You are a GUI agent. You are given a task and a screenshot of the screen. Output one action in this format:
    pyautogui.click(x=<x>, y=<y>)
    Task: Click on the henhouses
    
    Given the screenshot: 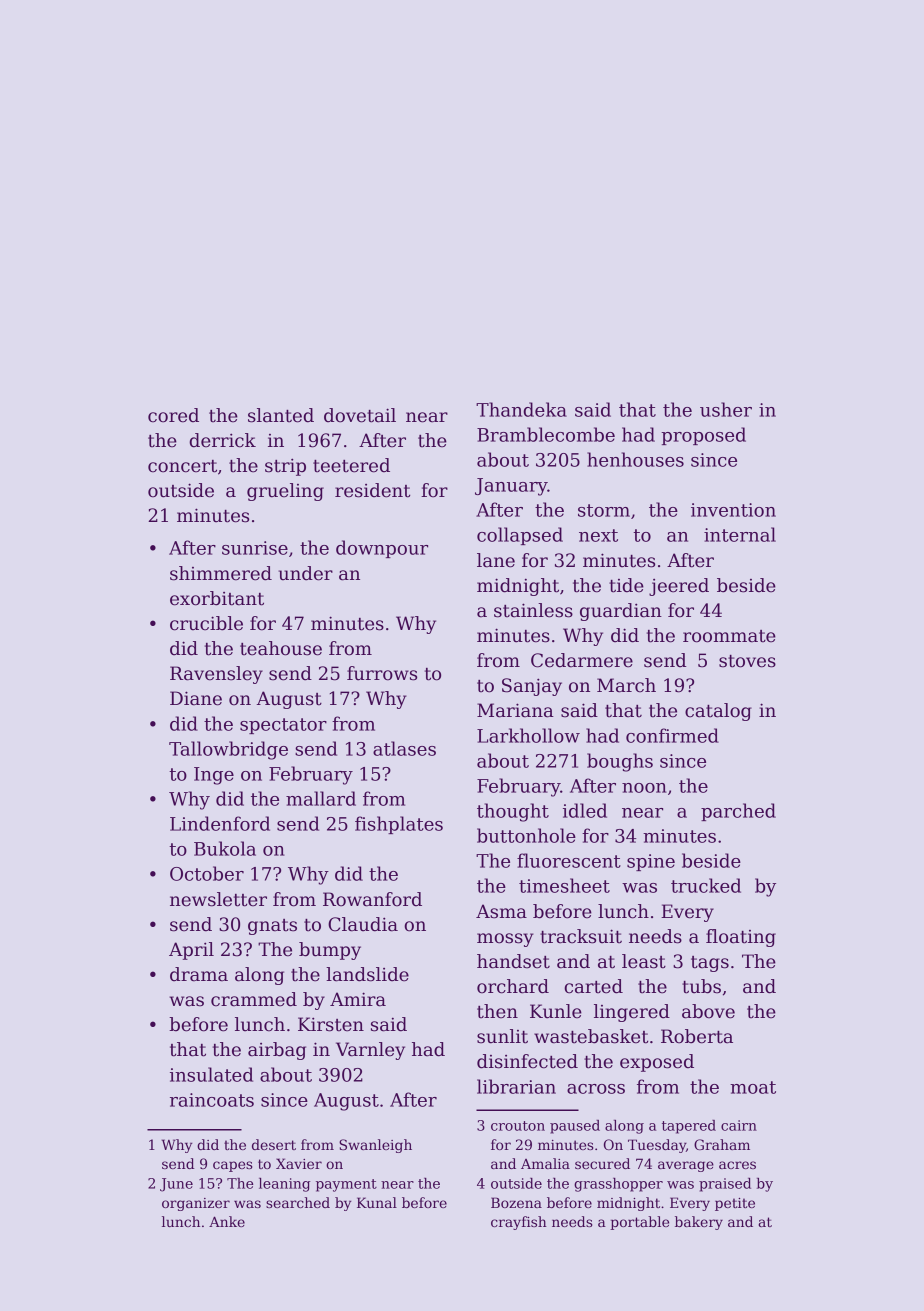 What is the action you would take?
    pyautogui.click(x=635, y=459)
